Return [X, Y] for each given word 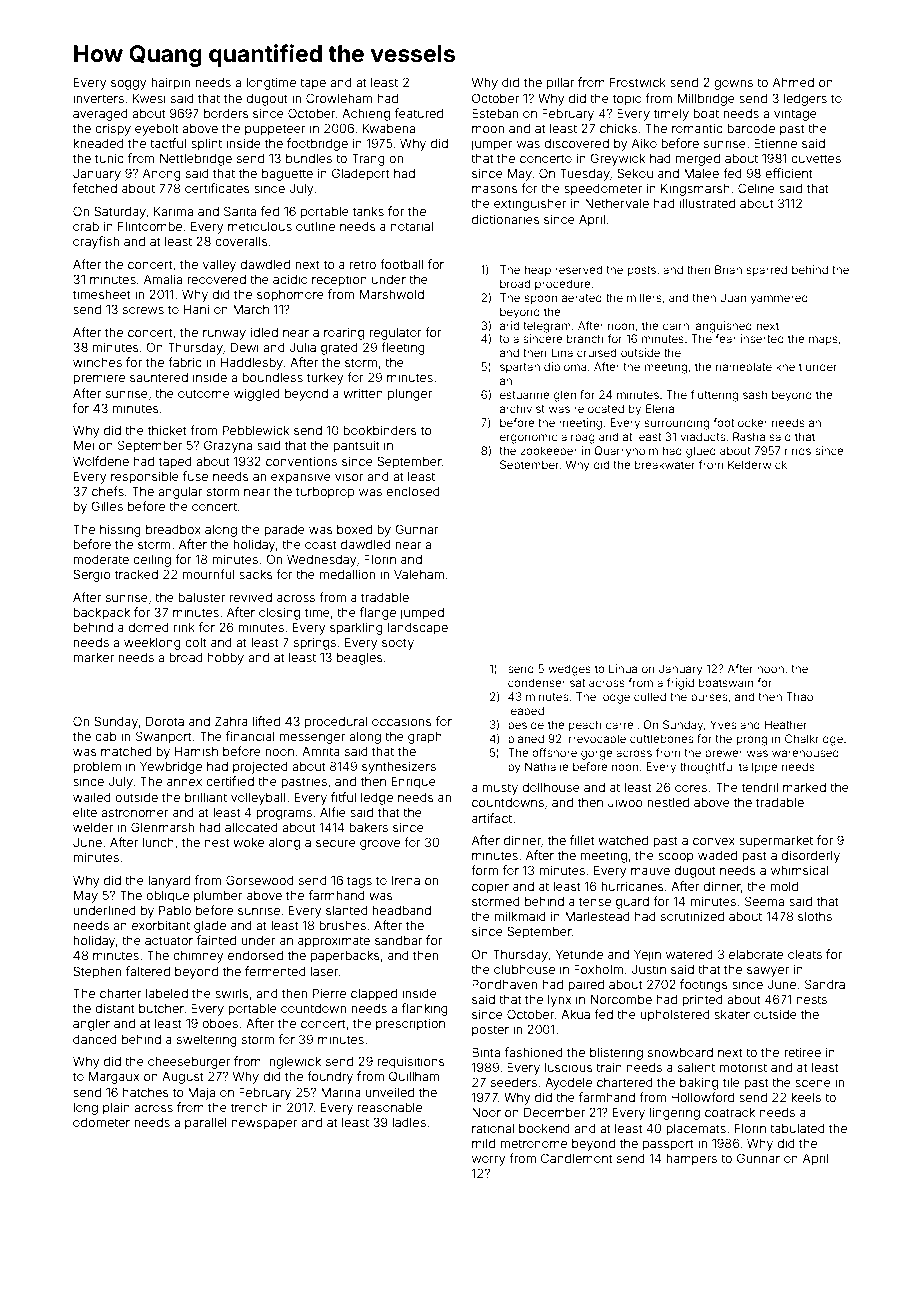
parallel [206, 1124]
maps [823, 341]
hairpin [170, 83]
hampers [691, 1160]
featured [419, 113]
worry [489, 1161]
